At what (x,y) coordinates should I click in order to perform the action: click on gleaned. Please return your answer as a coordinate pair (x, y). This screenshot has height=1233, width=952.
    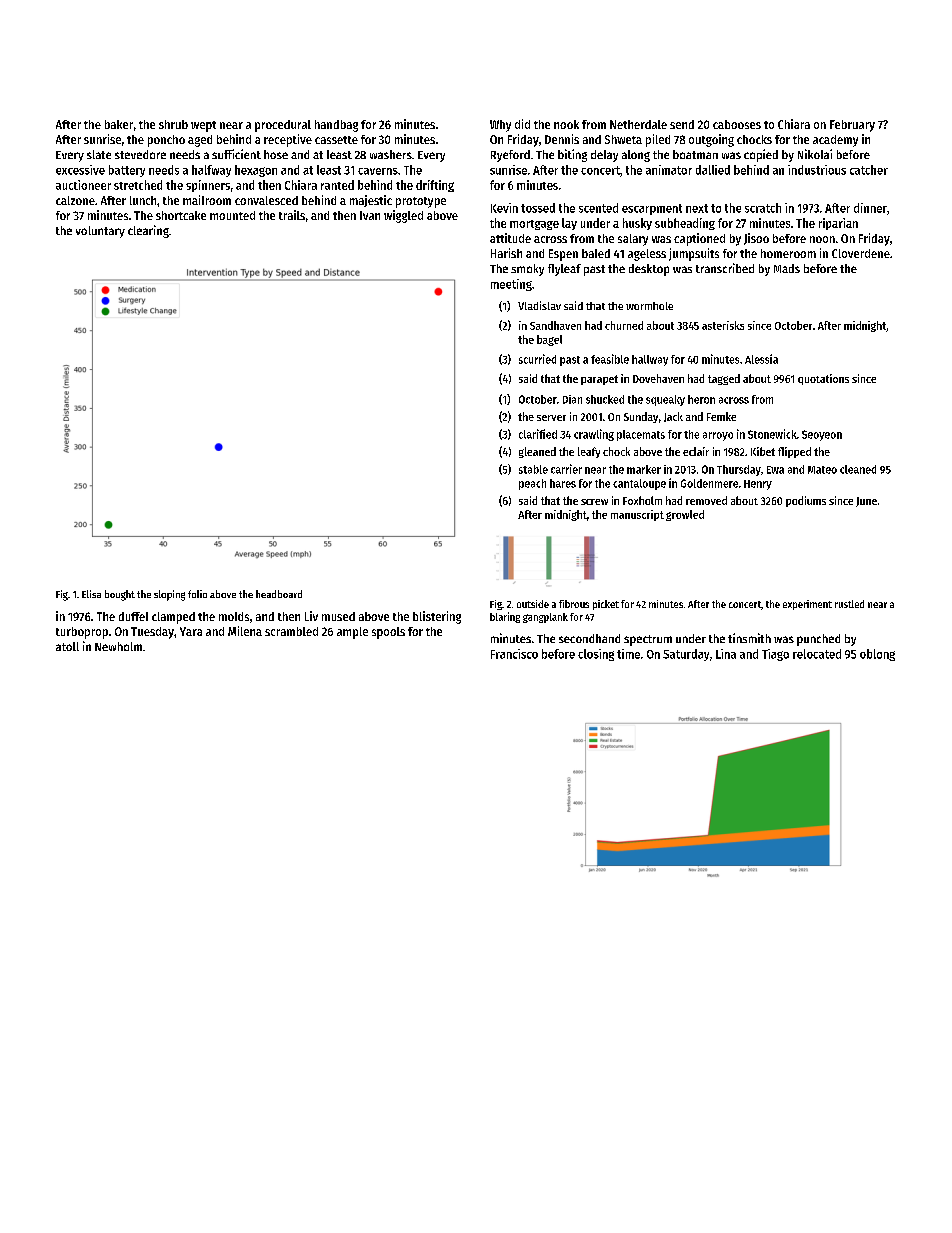
    Looking at the image, I should click on (537, 452).
